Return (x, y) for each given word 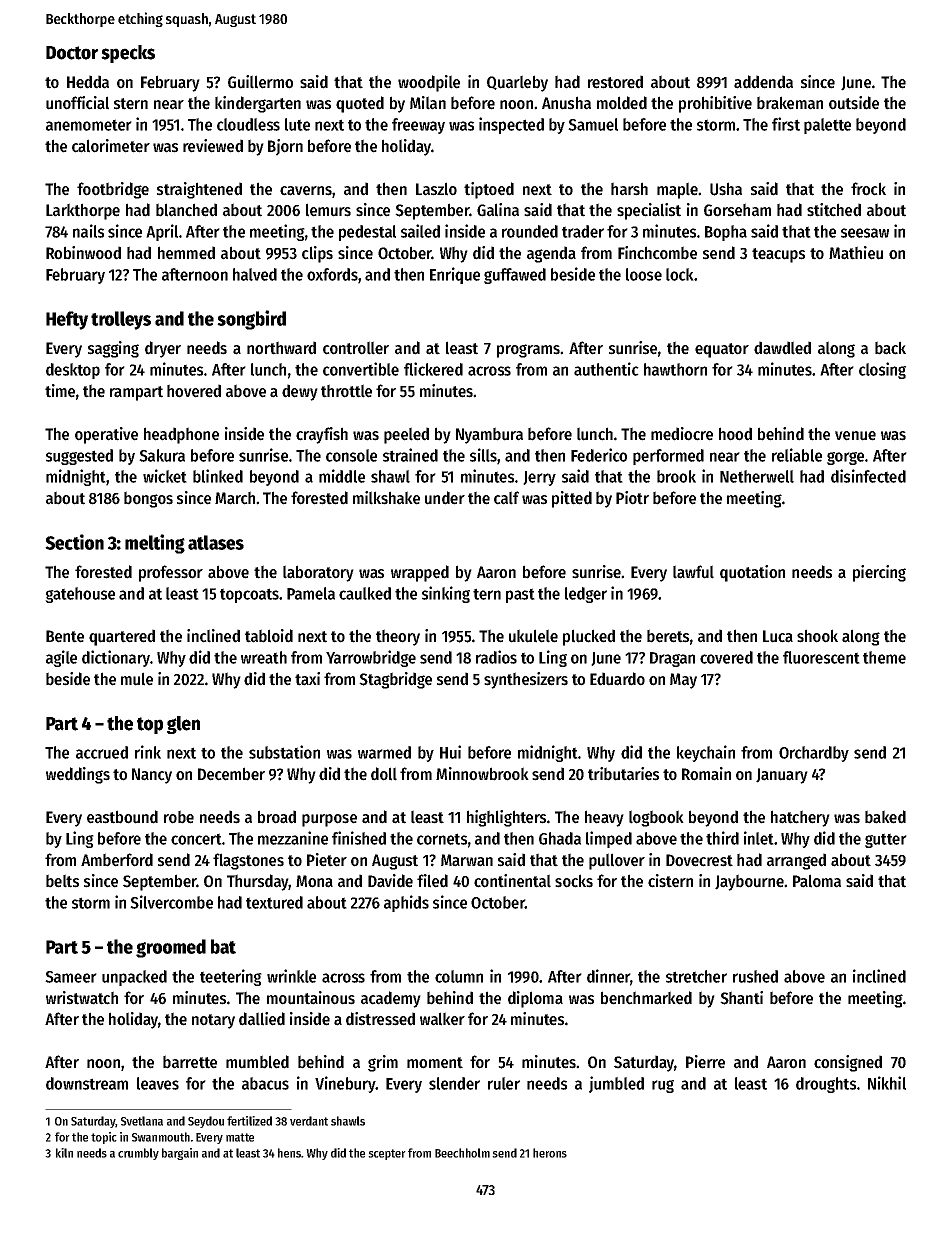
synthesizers (526, 680)
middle (342, 476)
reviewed (213, 146)
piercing (879, 573)
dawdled (782, 348)
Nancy (152, 776)
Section (74, 542)
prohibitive (715, 104)
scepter (387, 1154)
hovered (194, 391)
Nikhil (887, 1083)
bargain (180, 1154)
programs (528, 351)
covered (726, 657)
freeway (418, 126)
